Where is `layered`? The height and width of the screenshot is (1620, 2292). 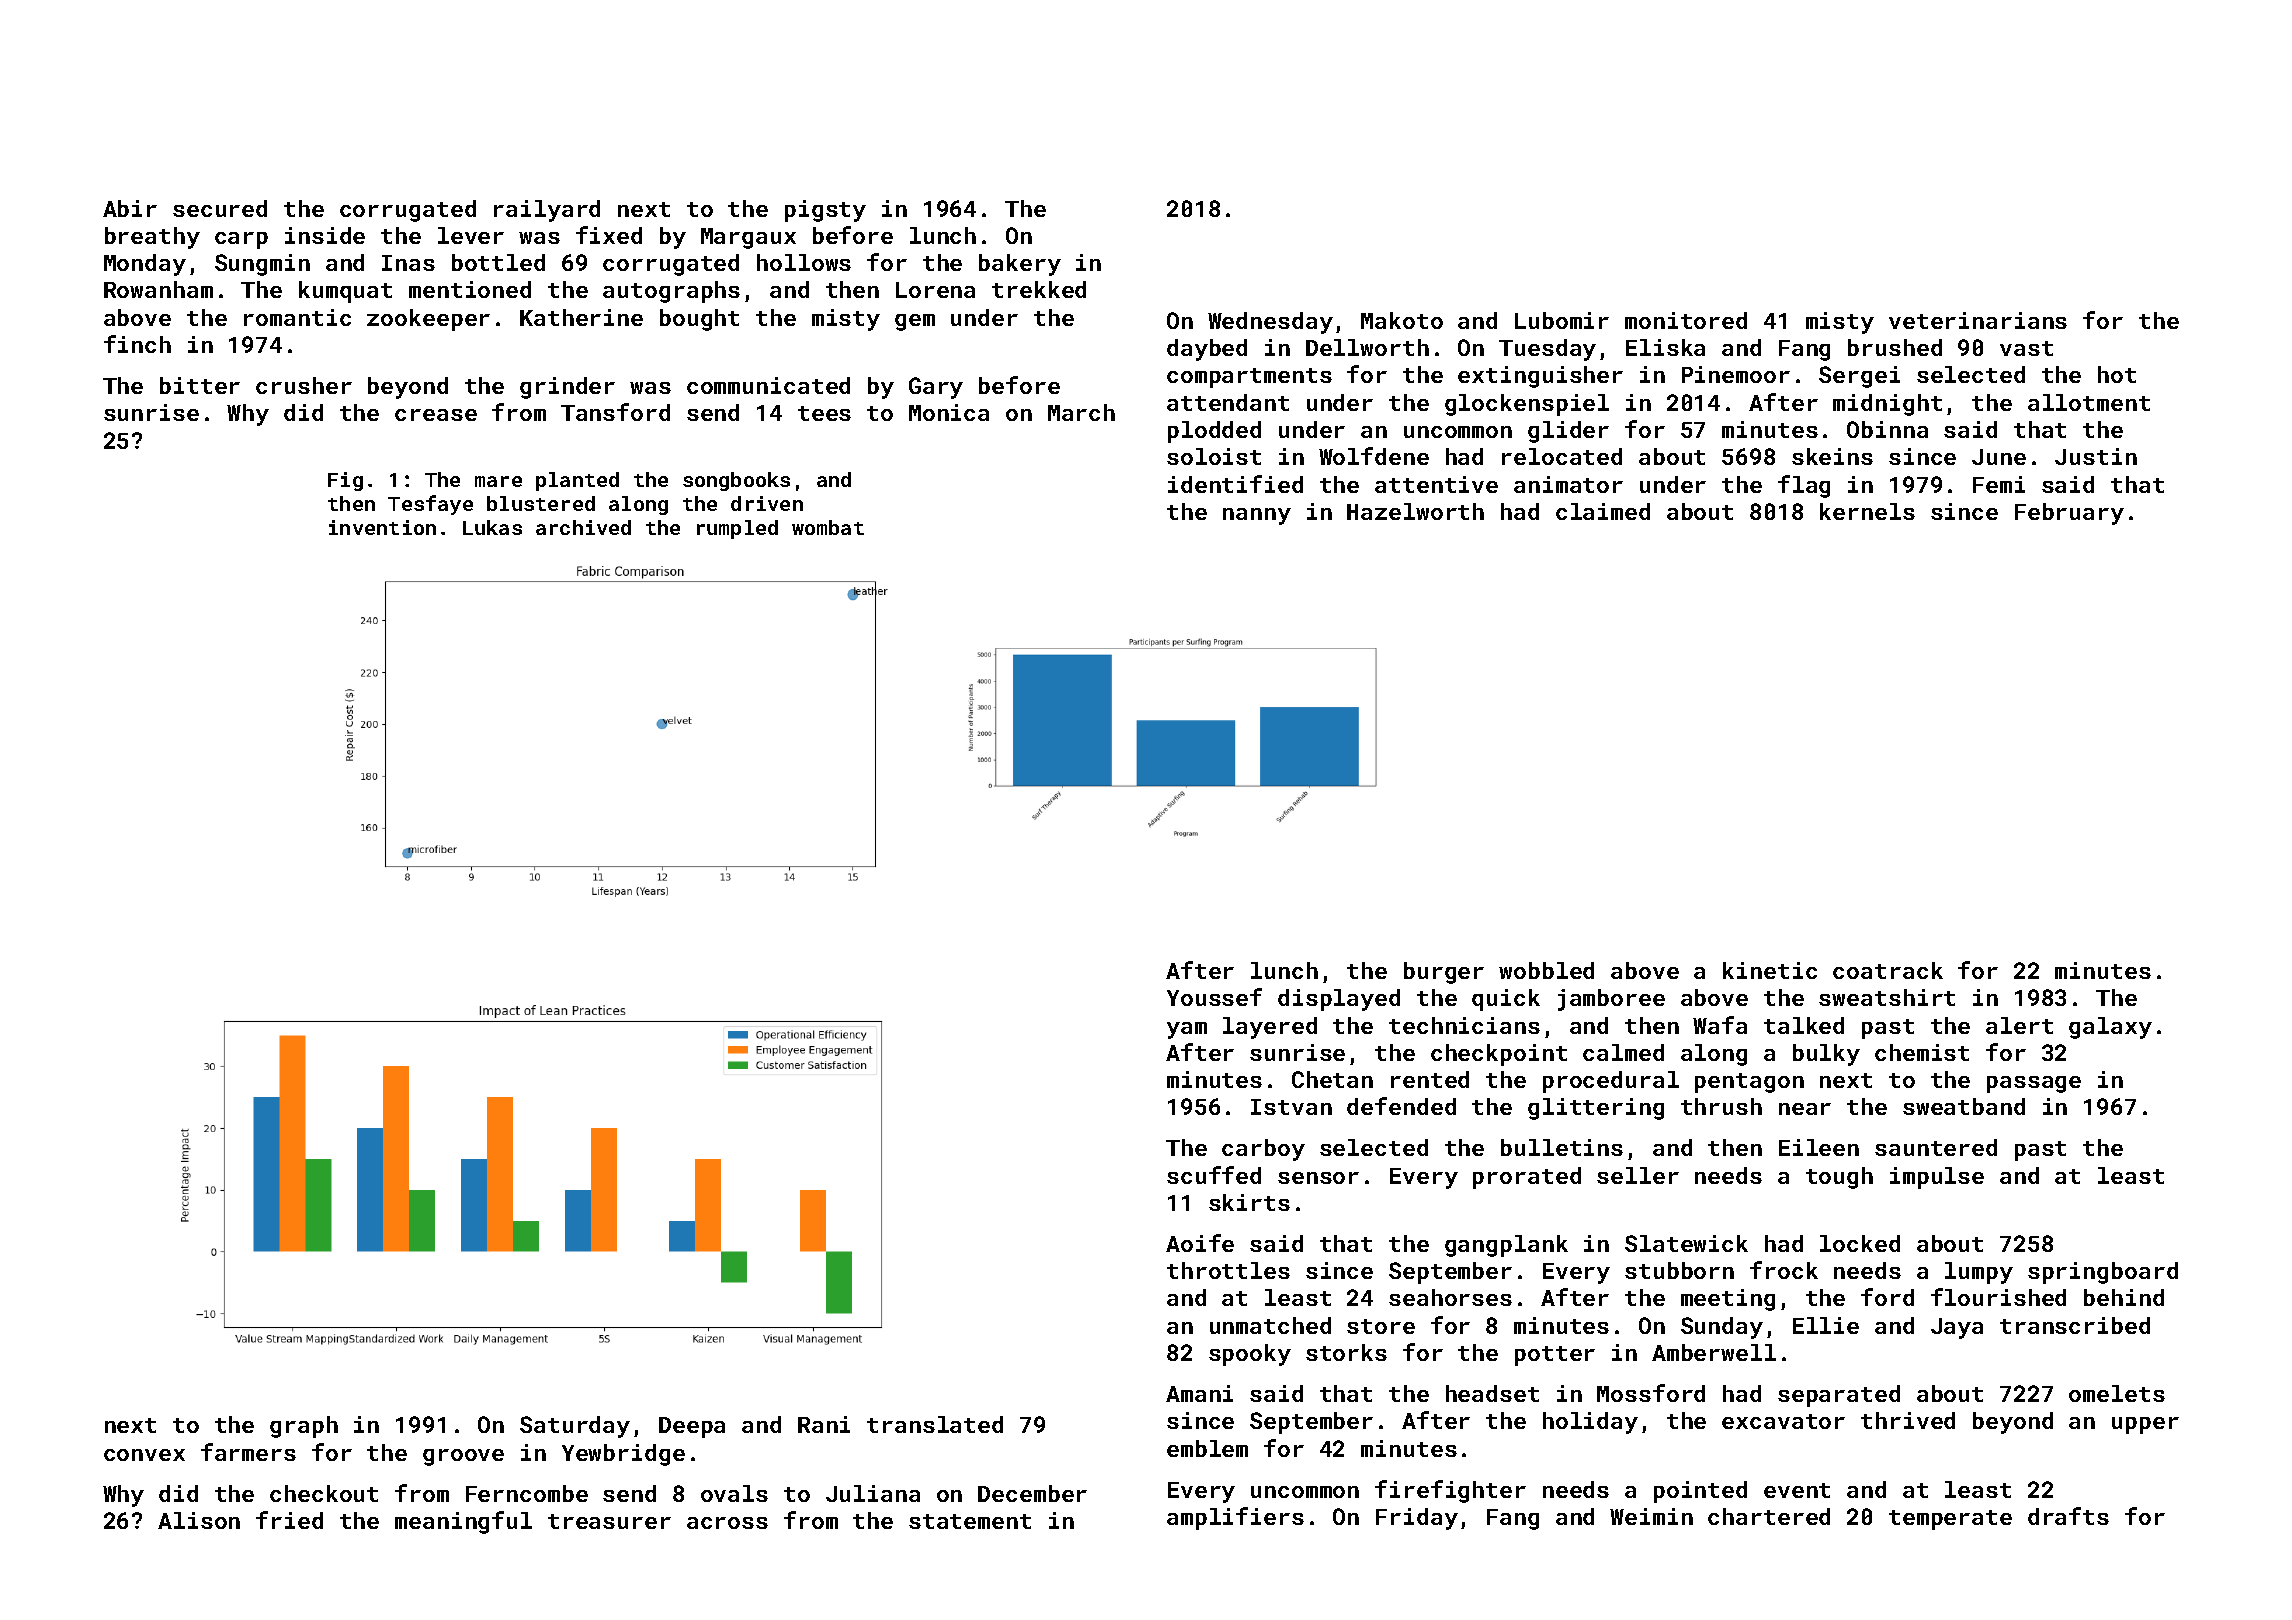
layered is located at coordinates (1270, 1028).
